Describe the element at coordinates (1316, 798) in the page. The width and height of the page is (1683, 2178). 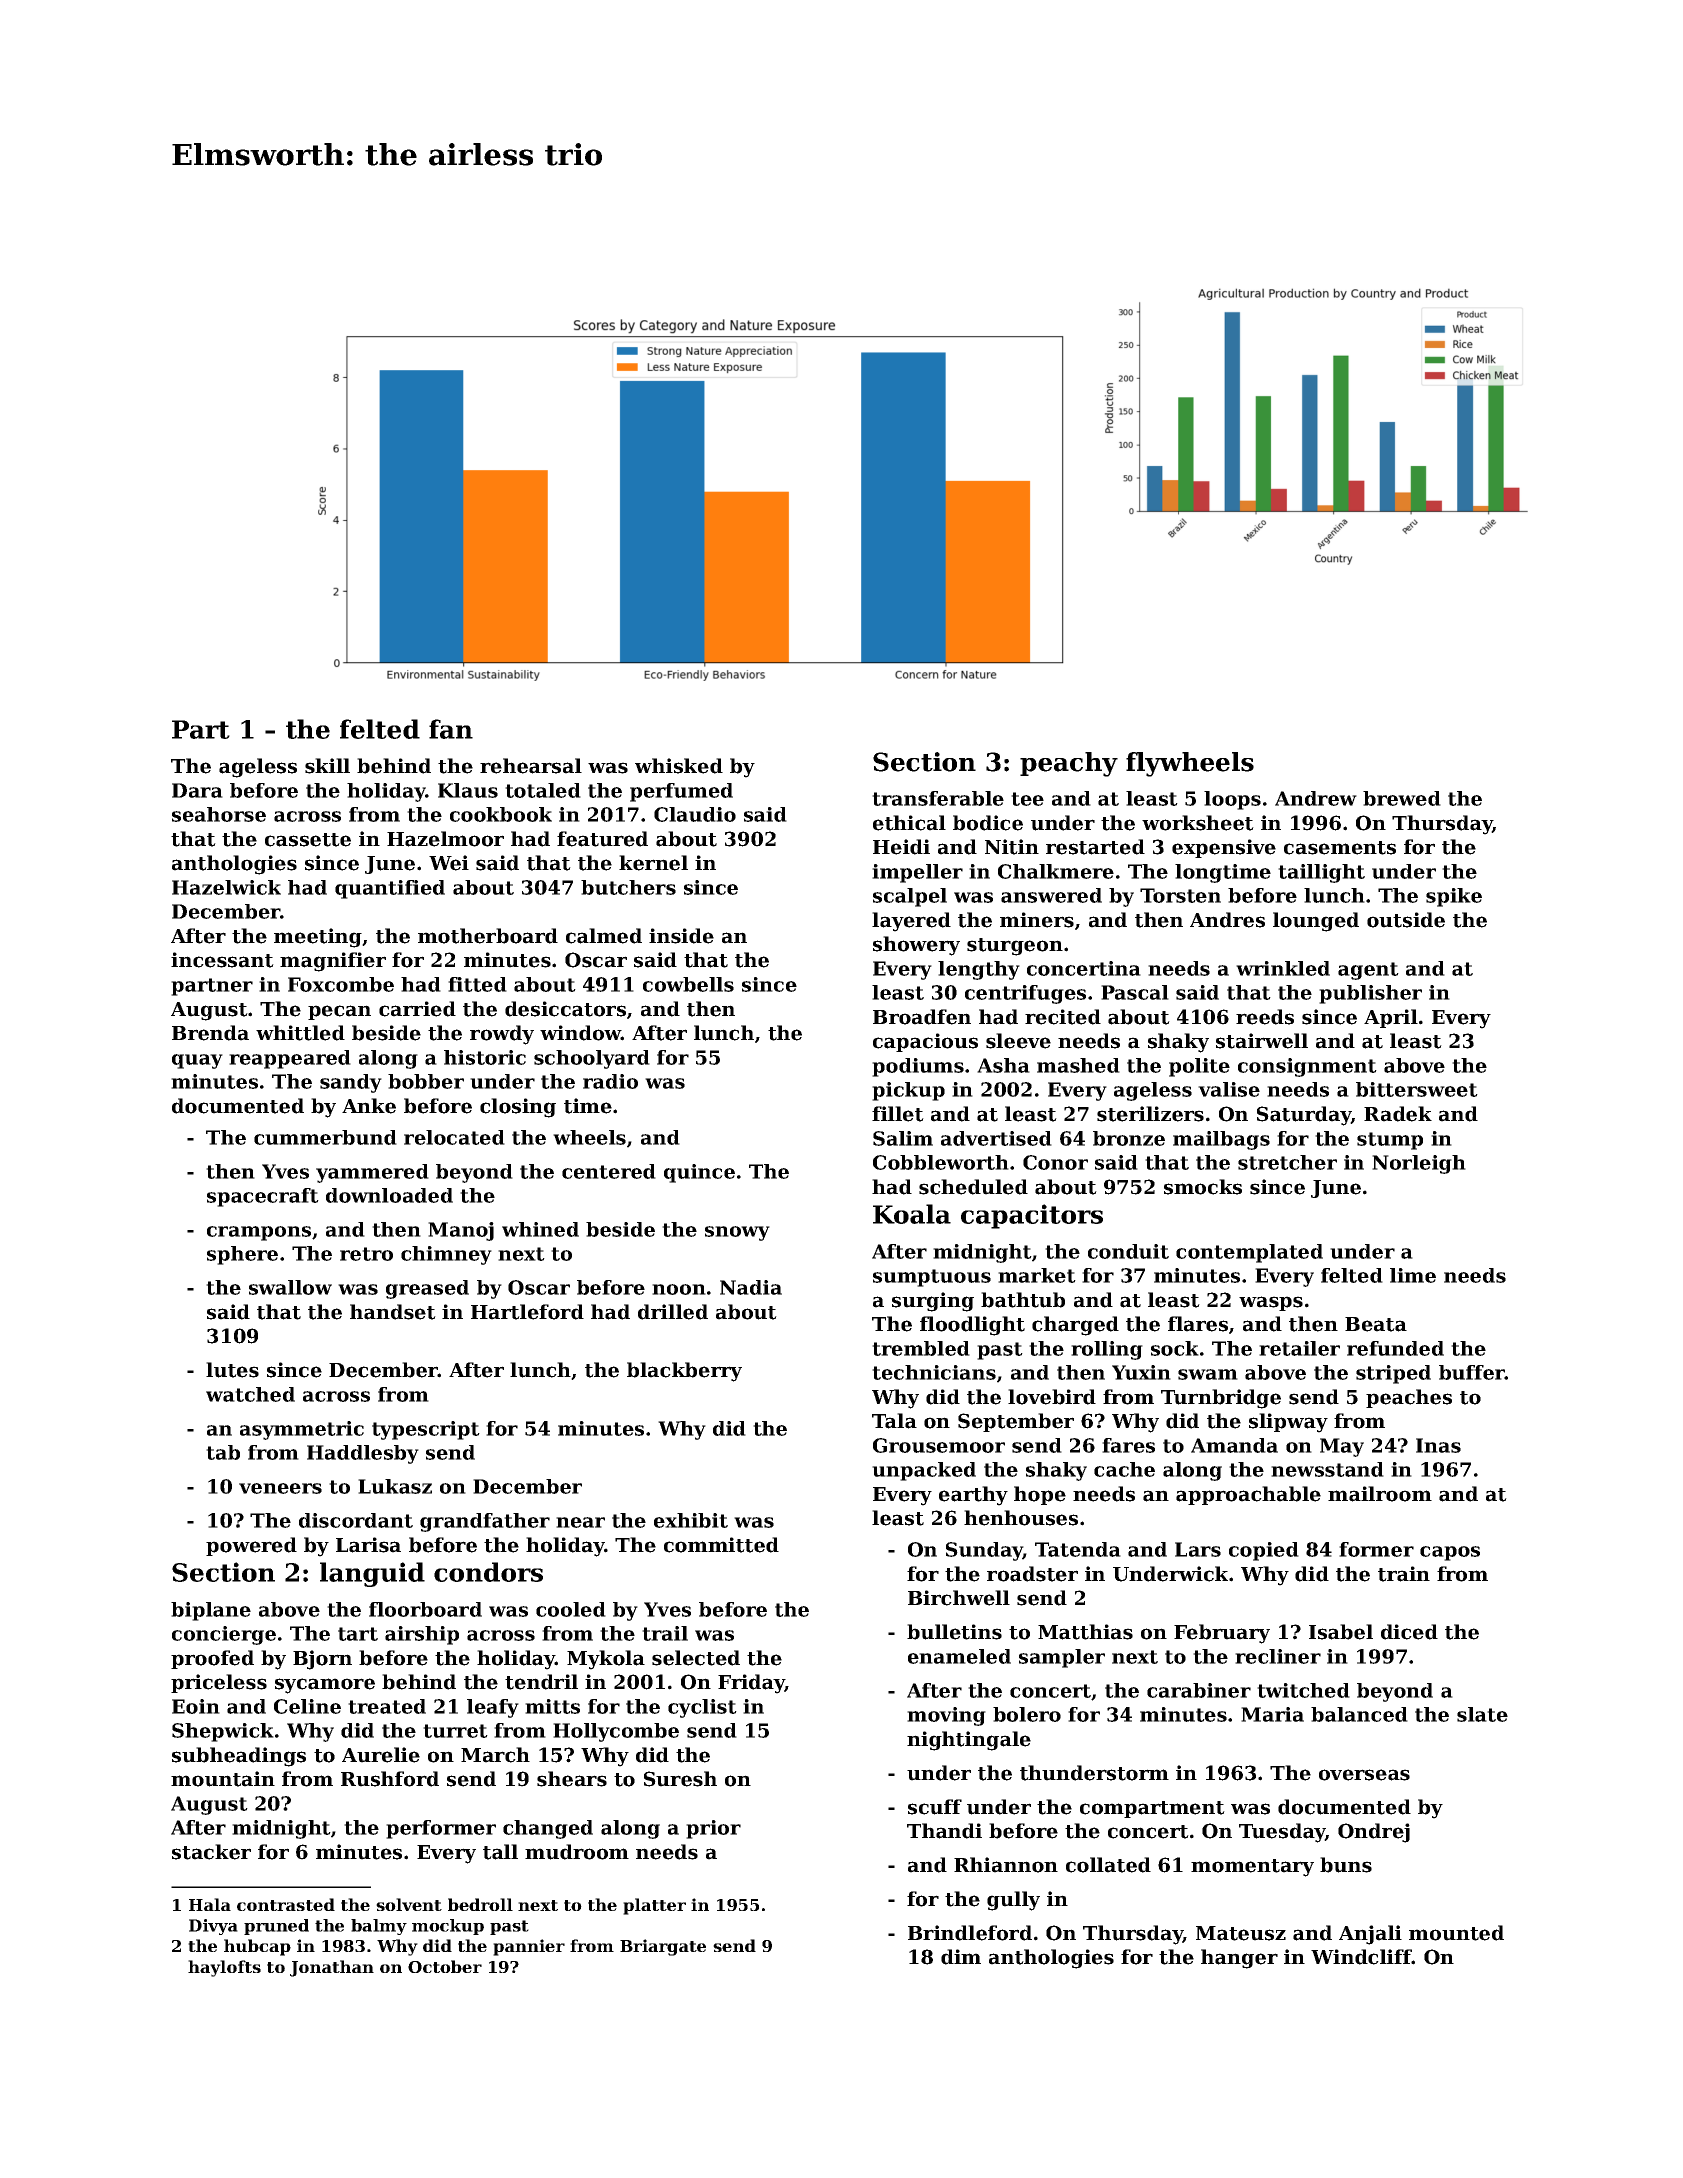
I see `Andrew` at that location.
